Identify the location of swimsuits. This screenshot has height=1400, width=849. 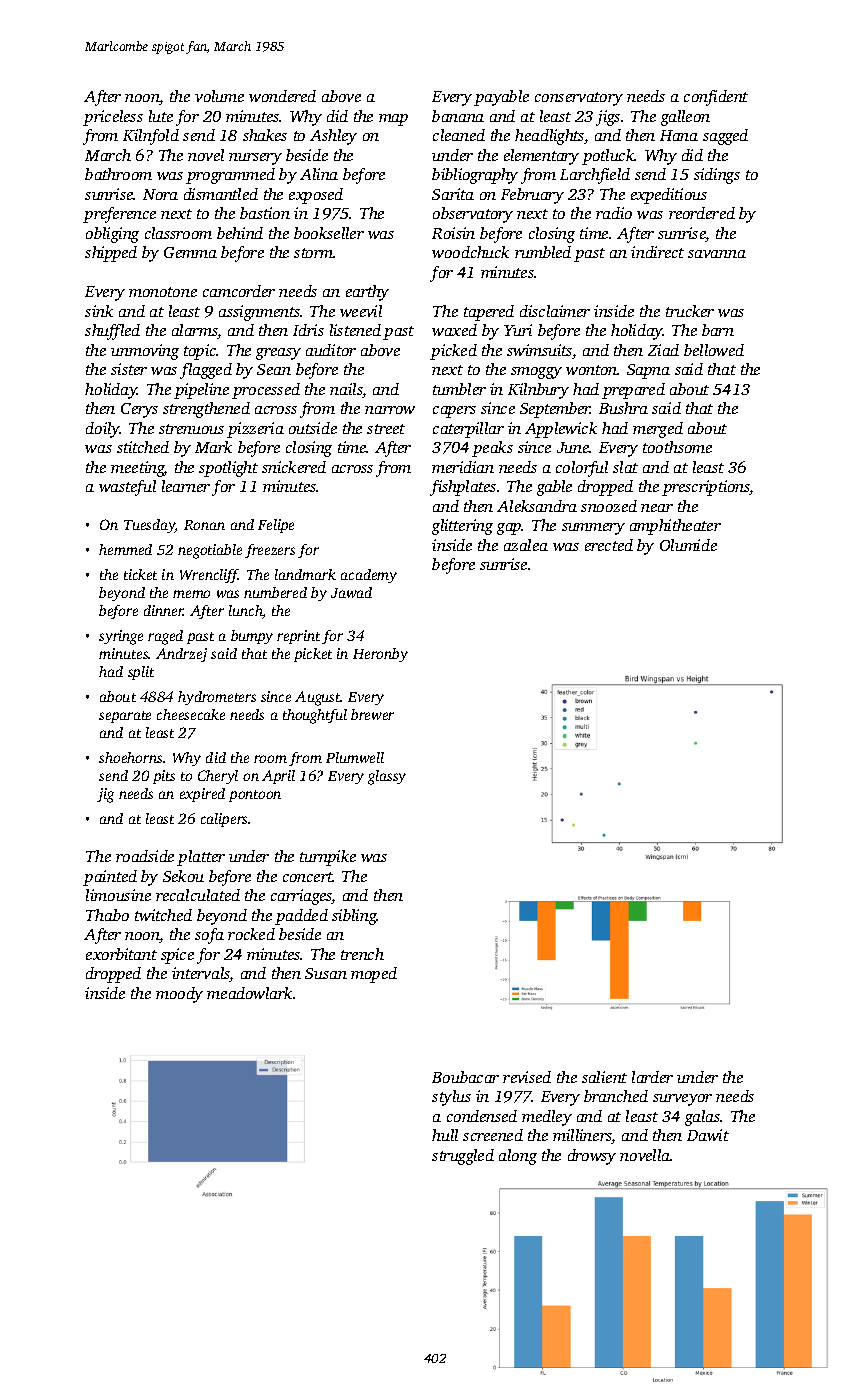
(540, 351).
